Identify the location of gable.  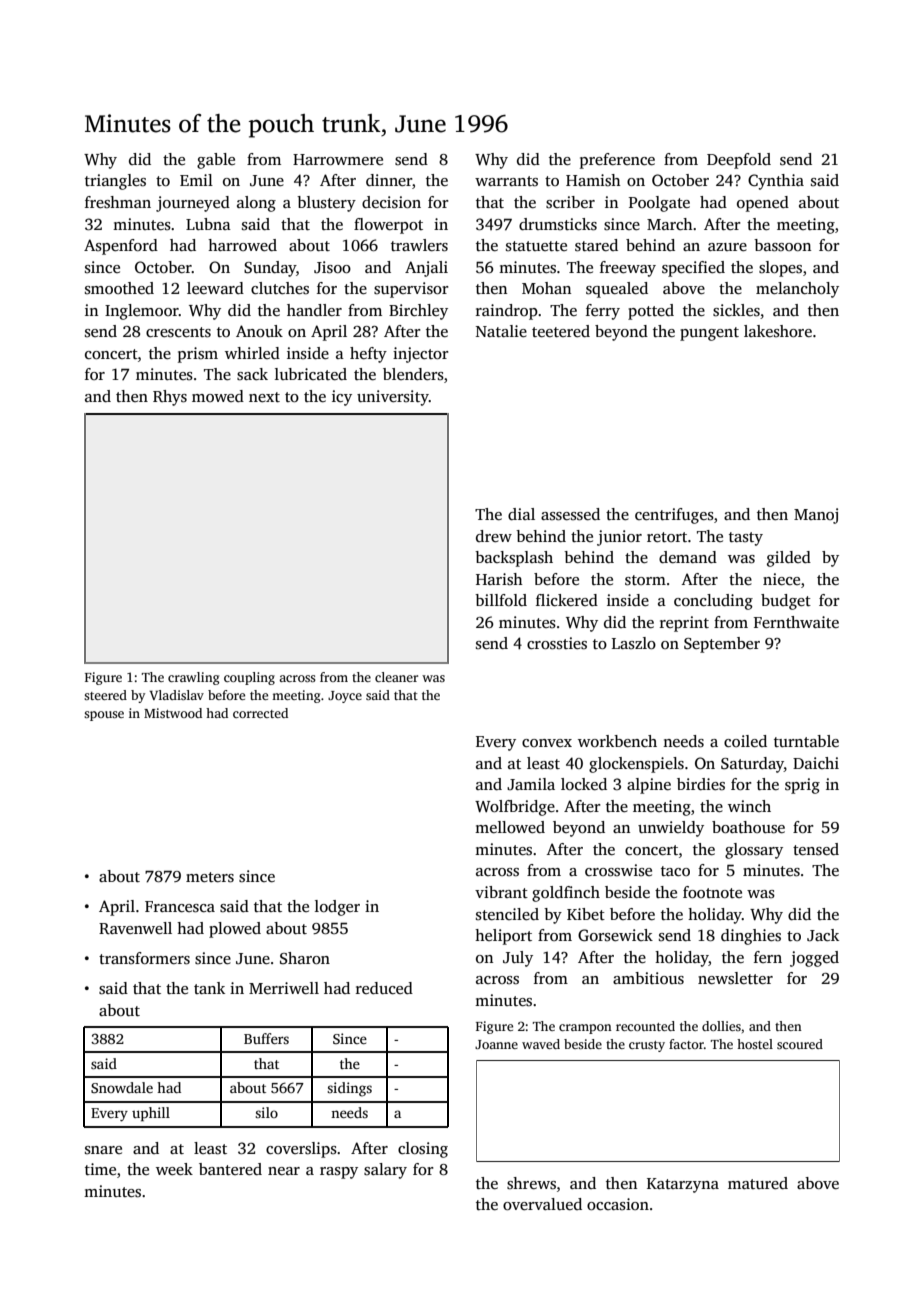
(216, 161).
